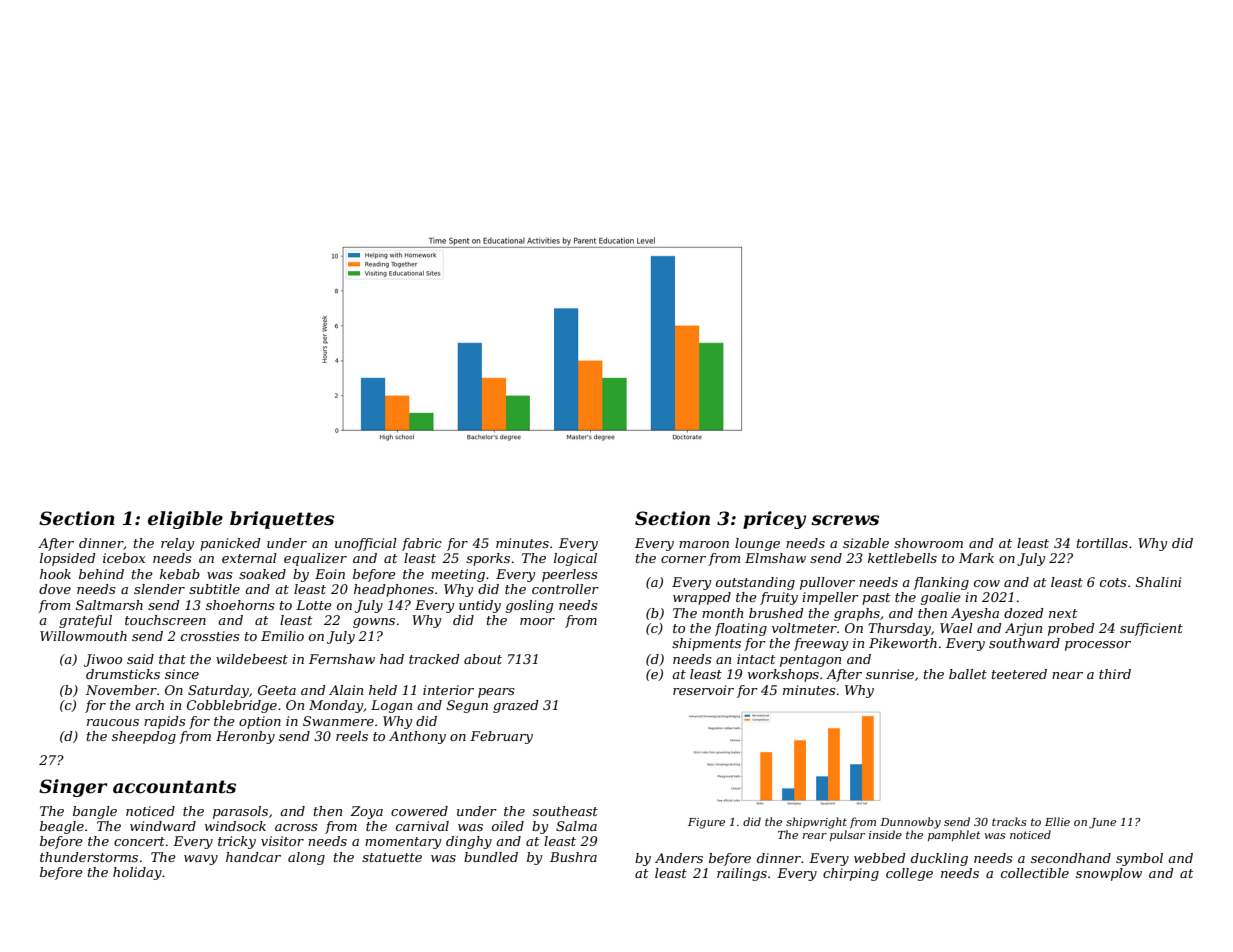  I want to click on slender, so click(159, 589).
